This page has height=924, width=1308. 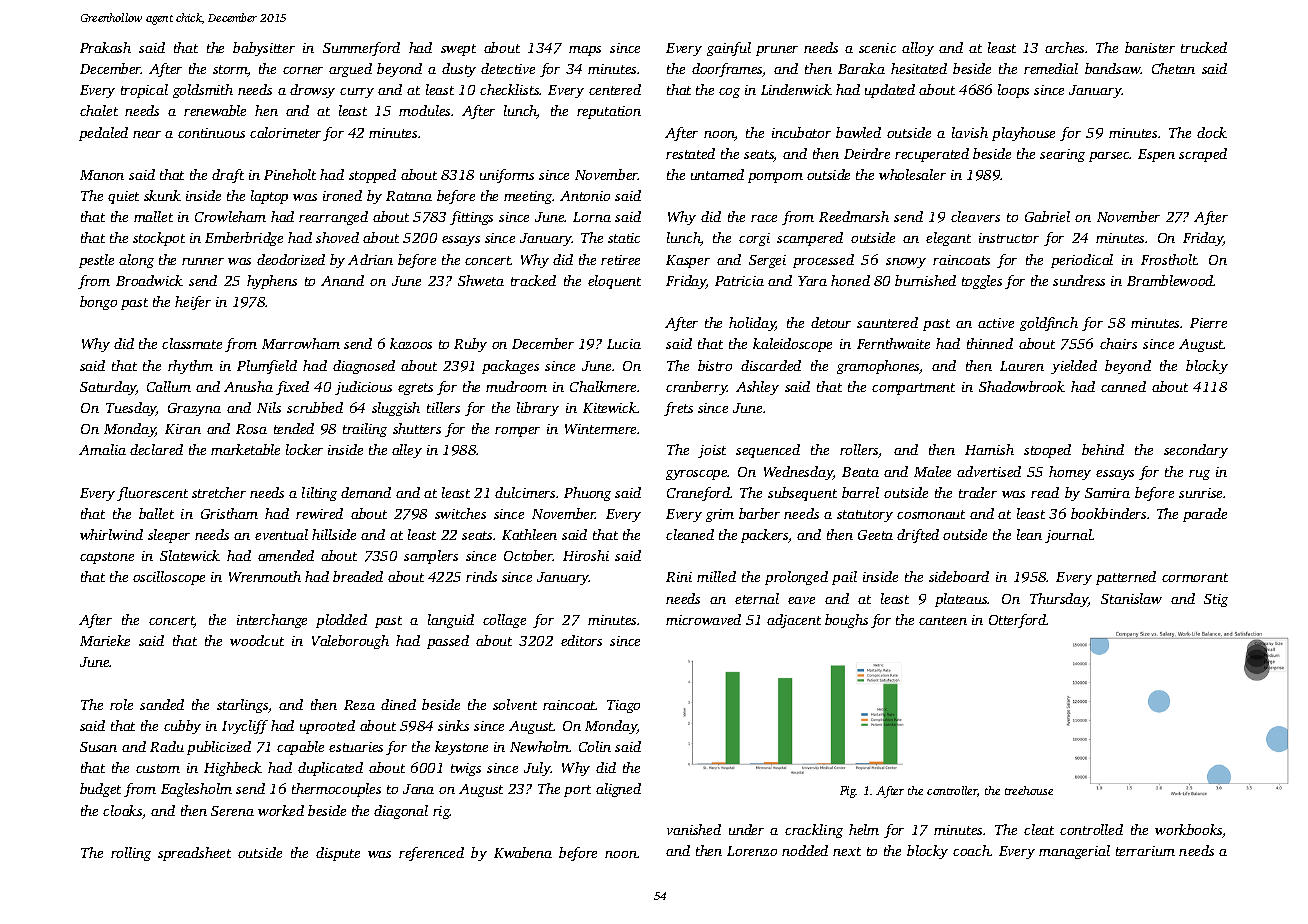 I want to click on managerial, so click(x=1074, y=852).
